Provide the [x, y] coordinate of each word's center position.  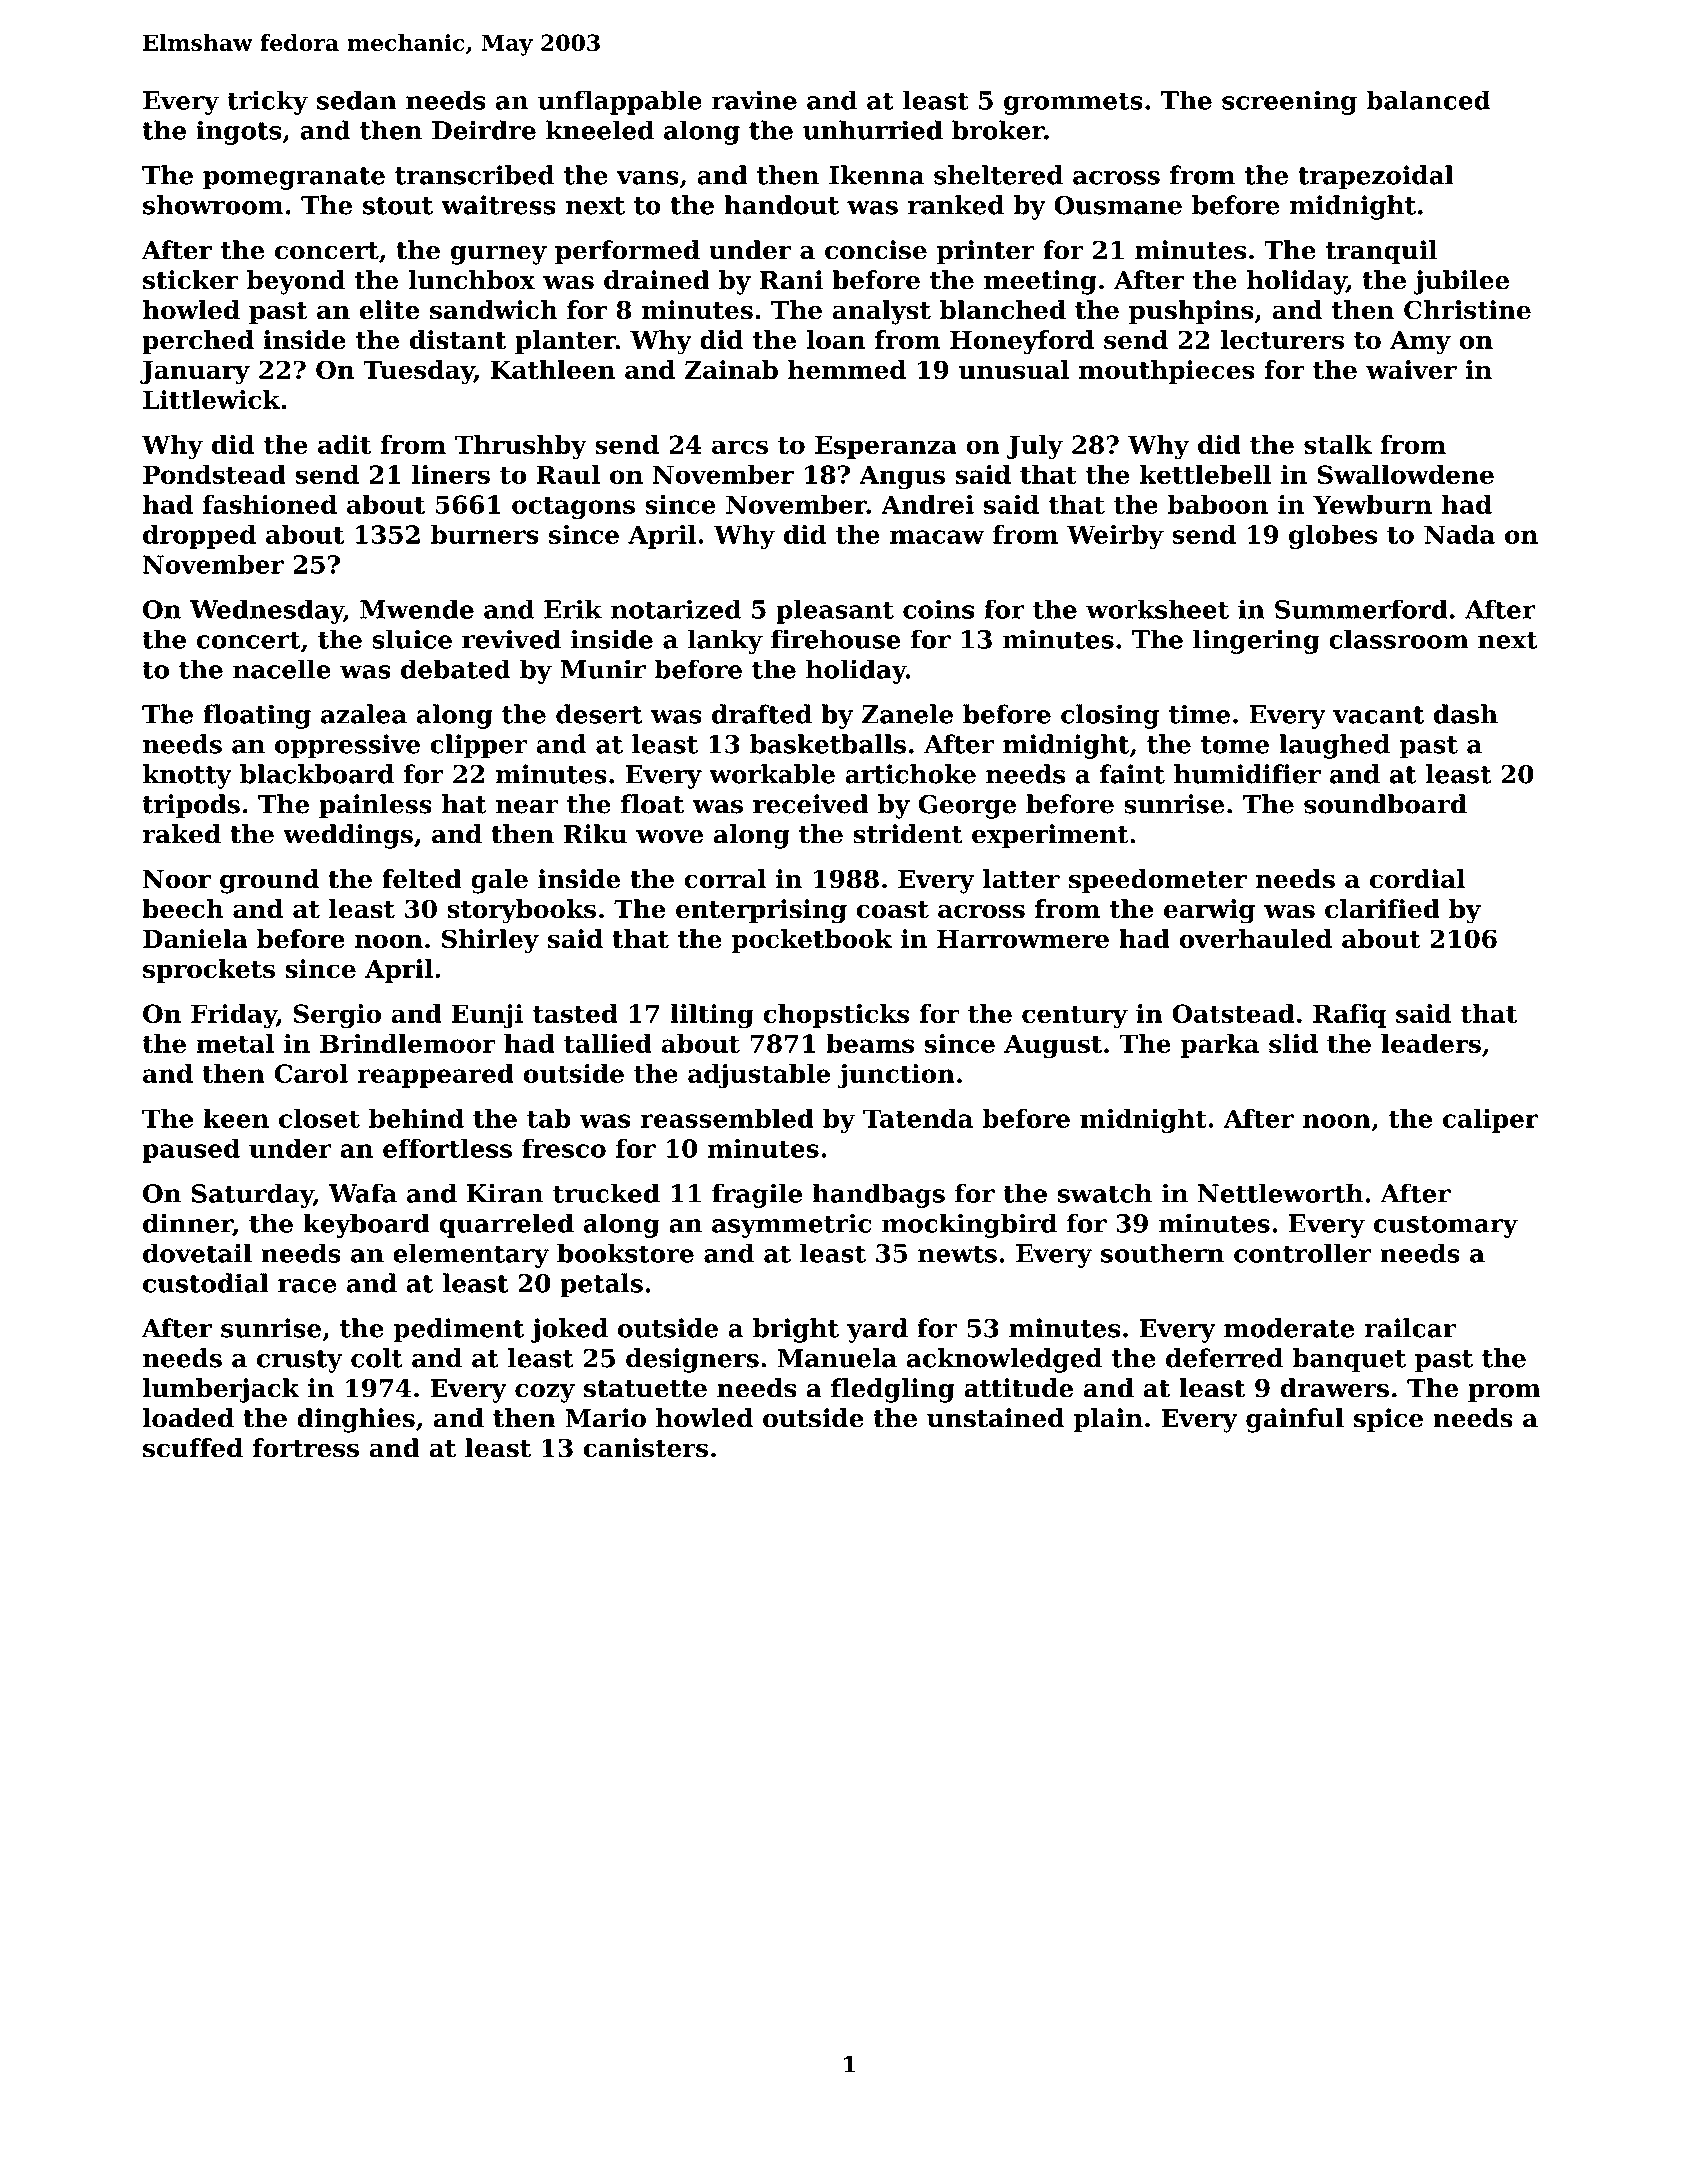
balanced [1428, 100]
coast [893, 910]
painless [375, 806]
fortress [305, 1448]
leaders [1431, 1043]
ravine [754, 100]
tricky [267, 102]
